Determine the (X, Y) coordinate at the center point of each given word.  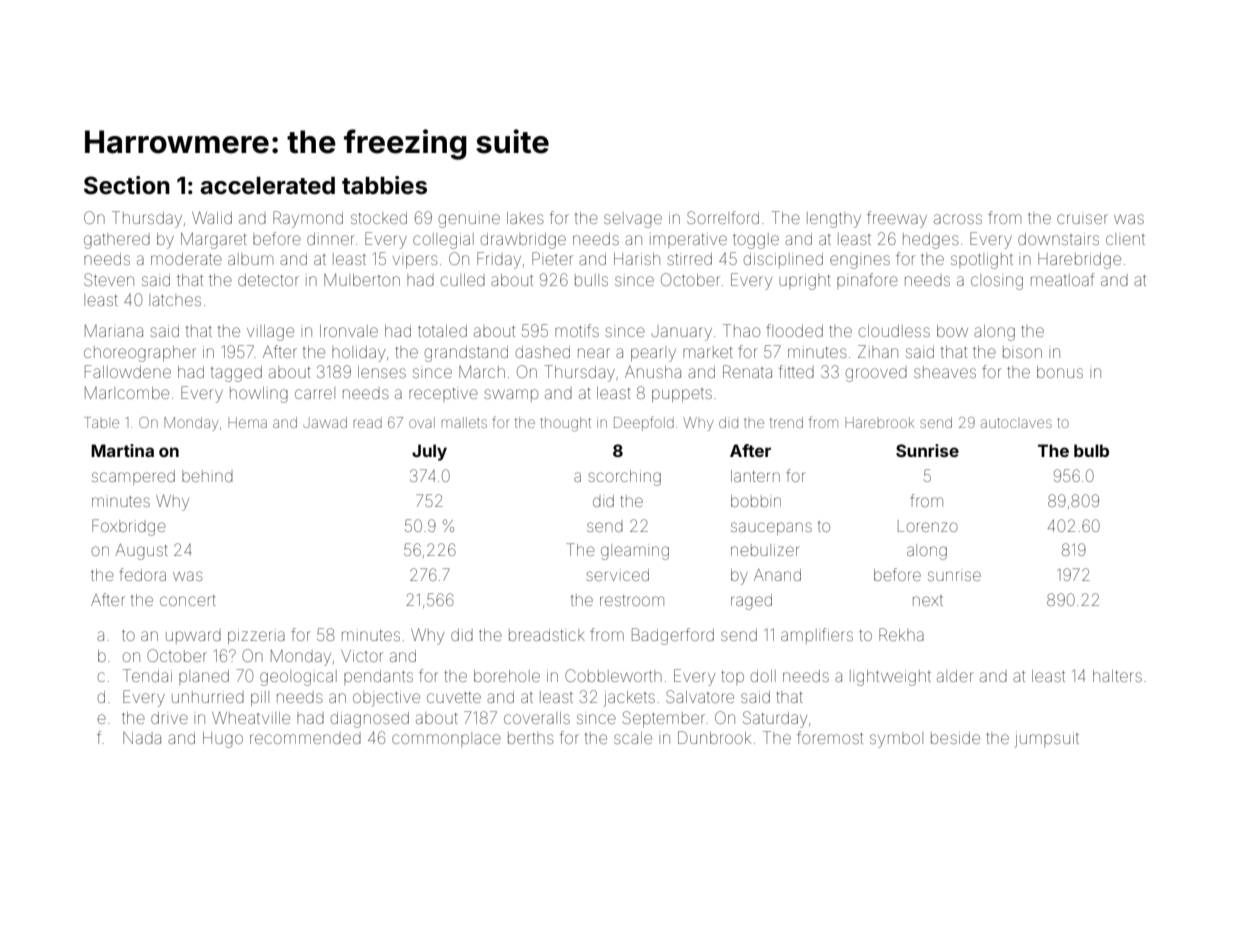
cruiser (1082, 219)
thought (565, 424)
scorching (624, 478)
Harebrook (879, 422)
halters (1117, 676)
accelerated (267, 186)
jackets (629, 699)
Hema (247, 422)
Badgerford (673, 636)
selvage (633, 220)
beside (955, 738)
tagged (236, 374)
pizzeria (256, 636)
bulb (1091, 450)
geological (298, 678)
